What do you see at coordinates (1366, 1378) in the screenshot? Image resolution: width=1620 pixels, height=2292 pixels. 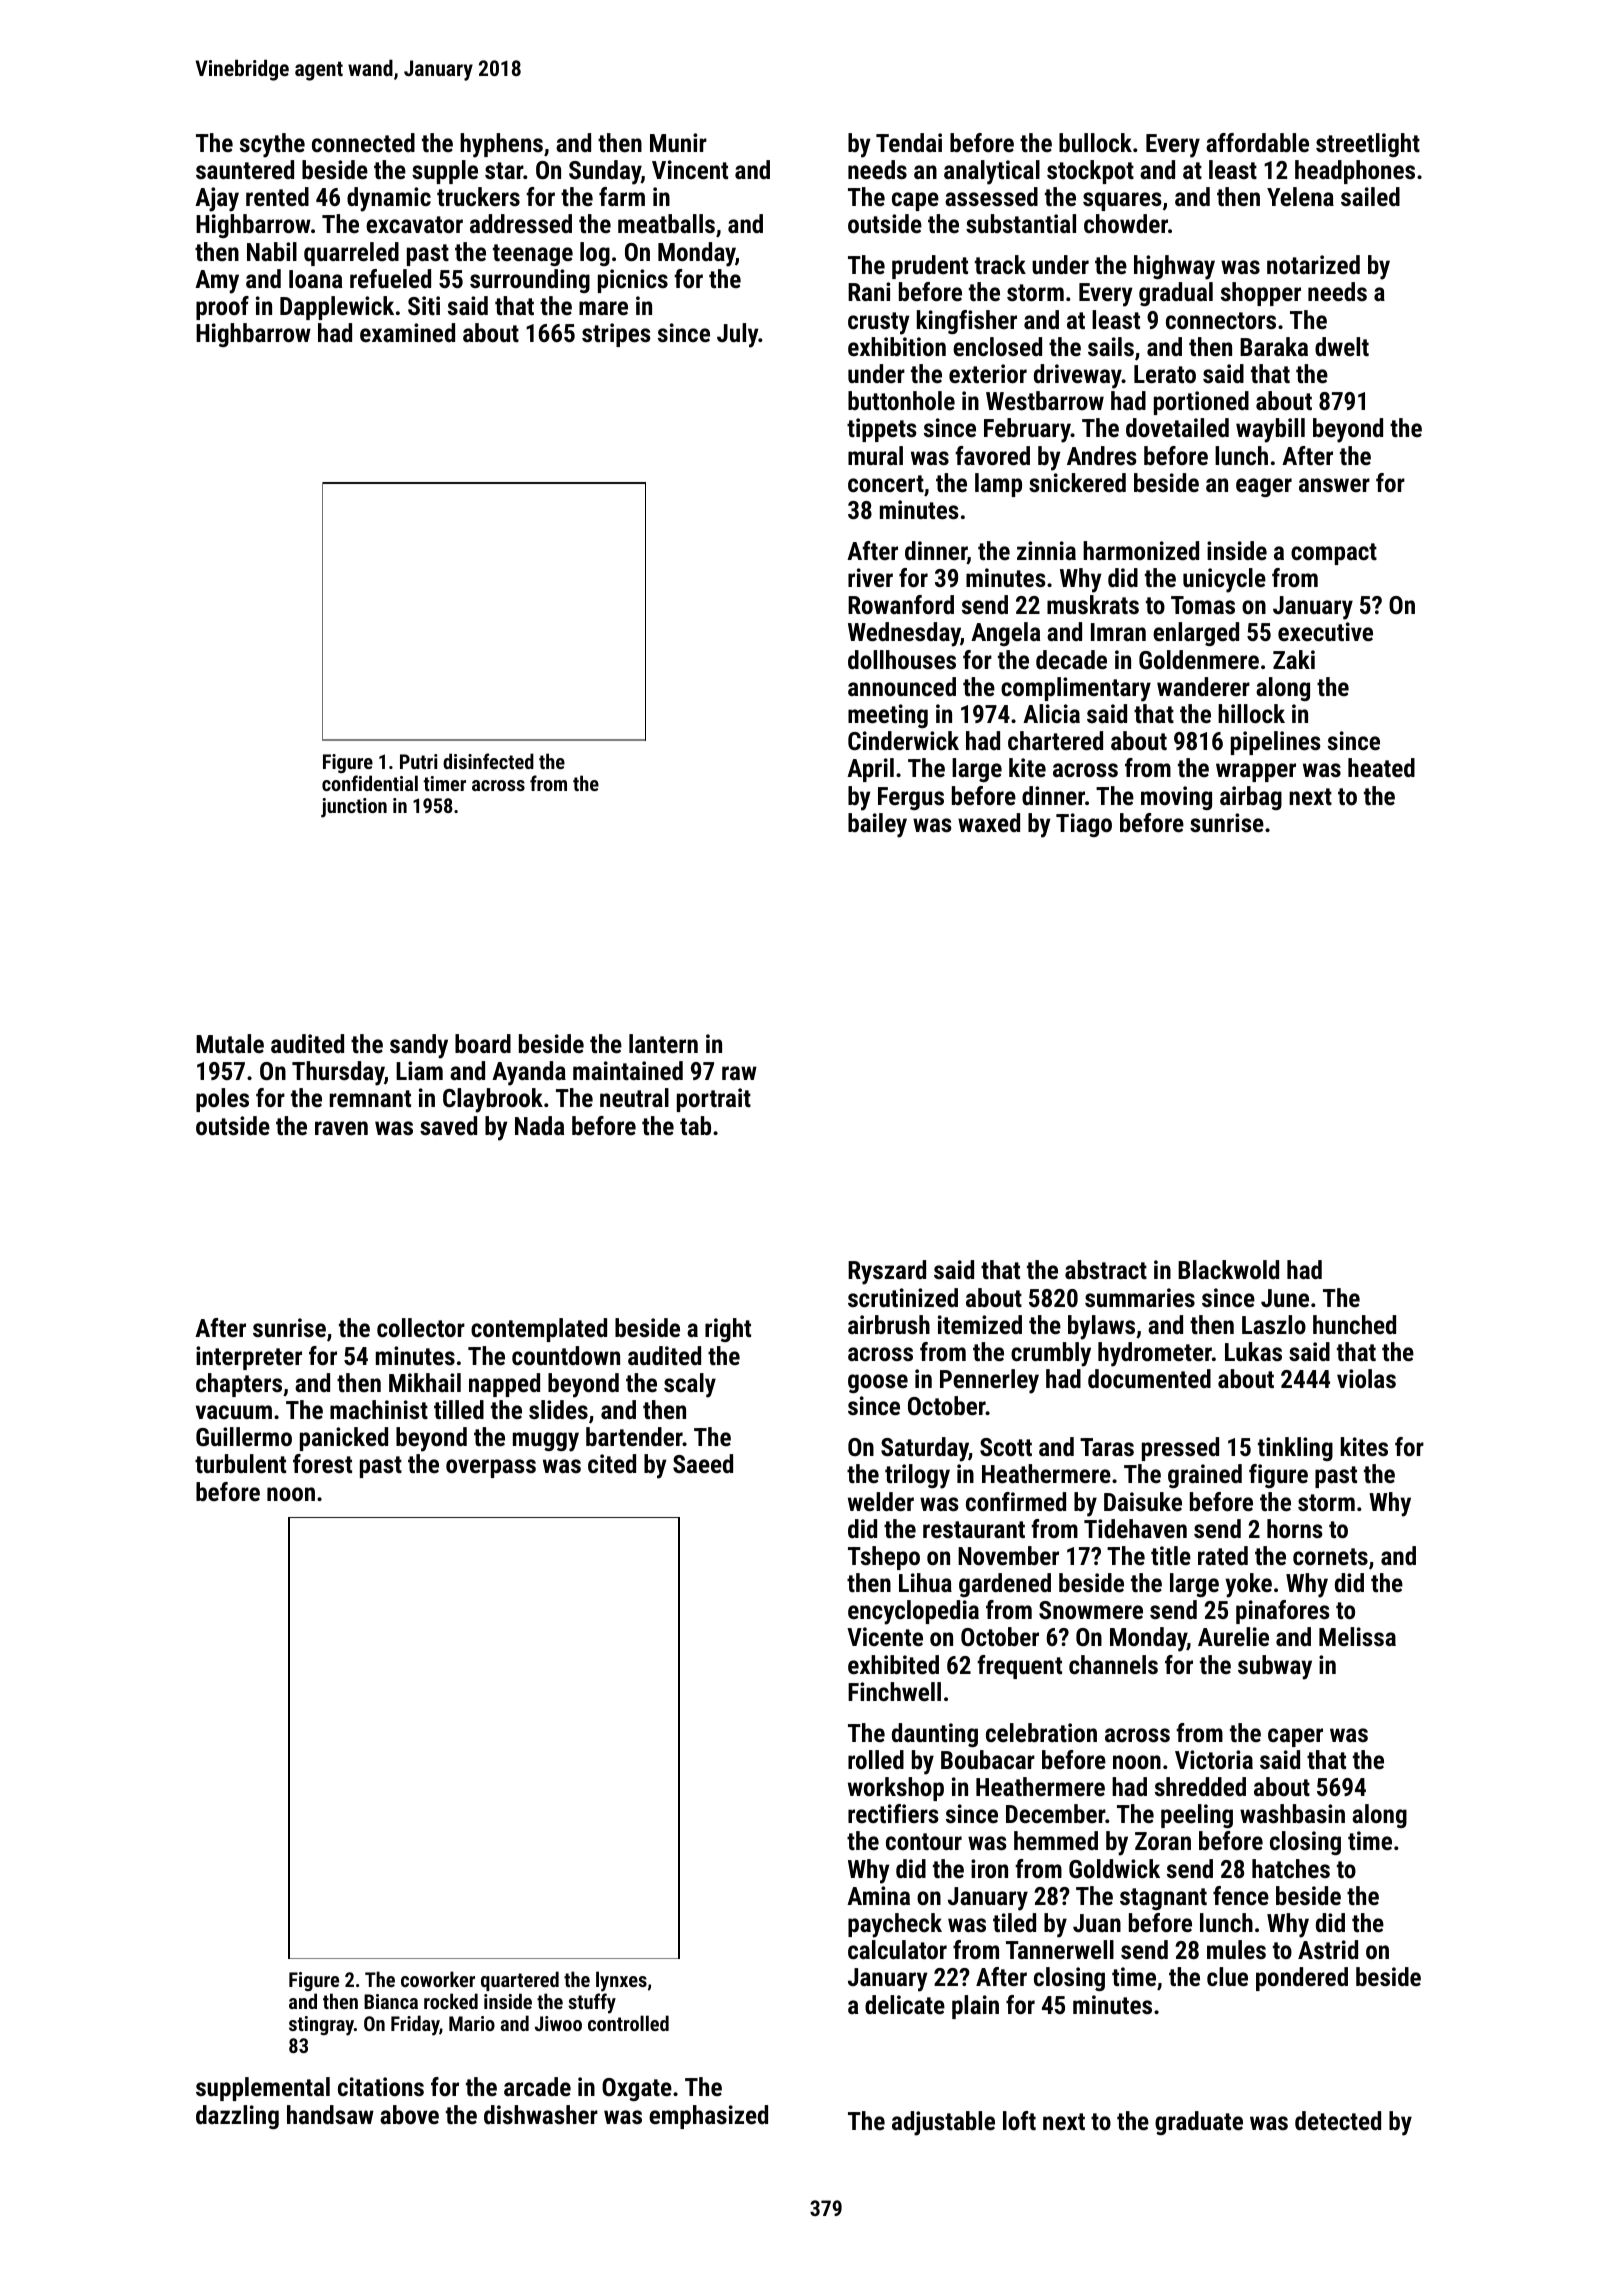 I see `violas` at bounding box center [1366, 1378].
